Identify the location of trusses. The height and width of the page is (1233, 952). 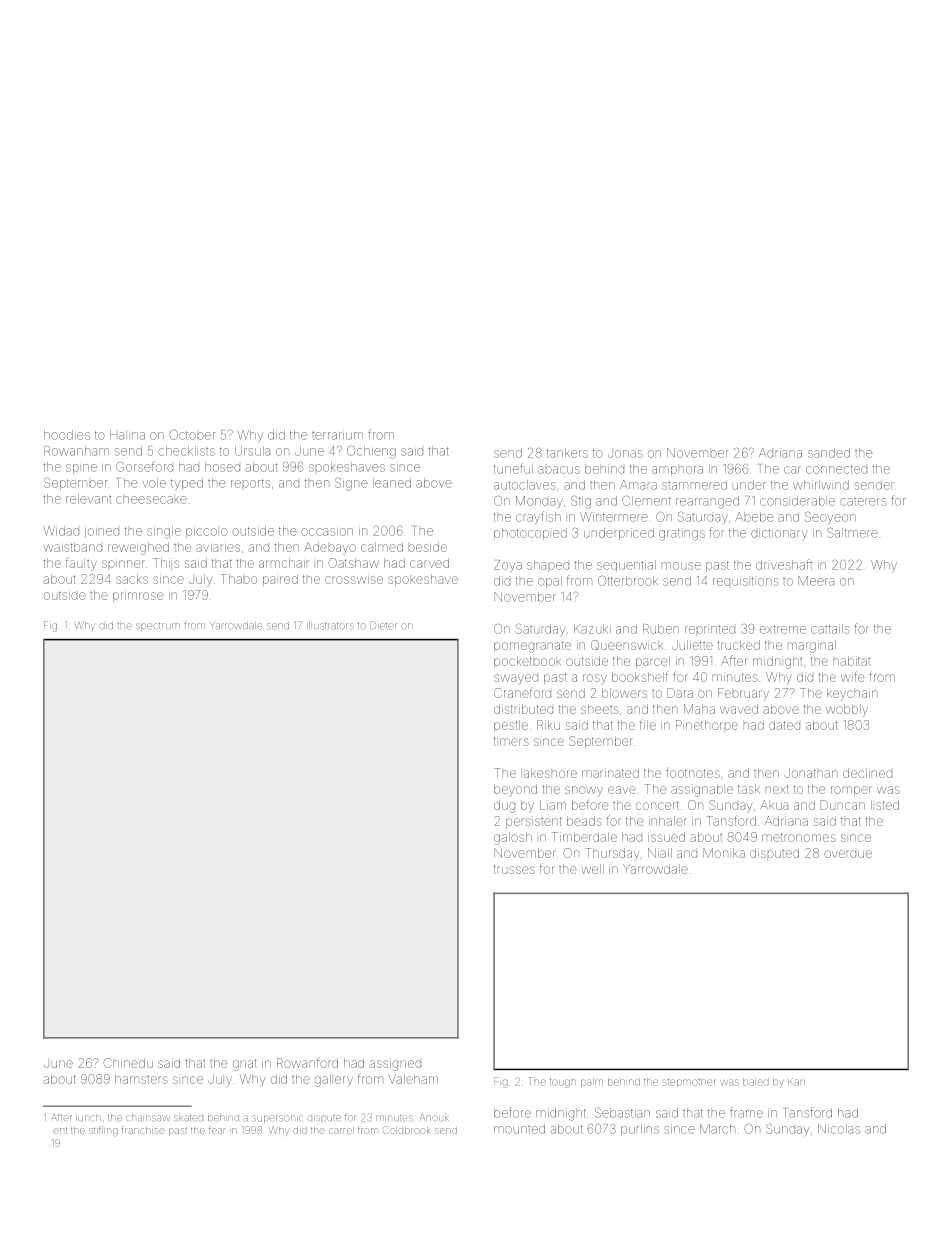
(514, 869).
